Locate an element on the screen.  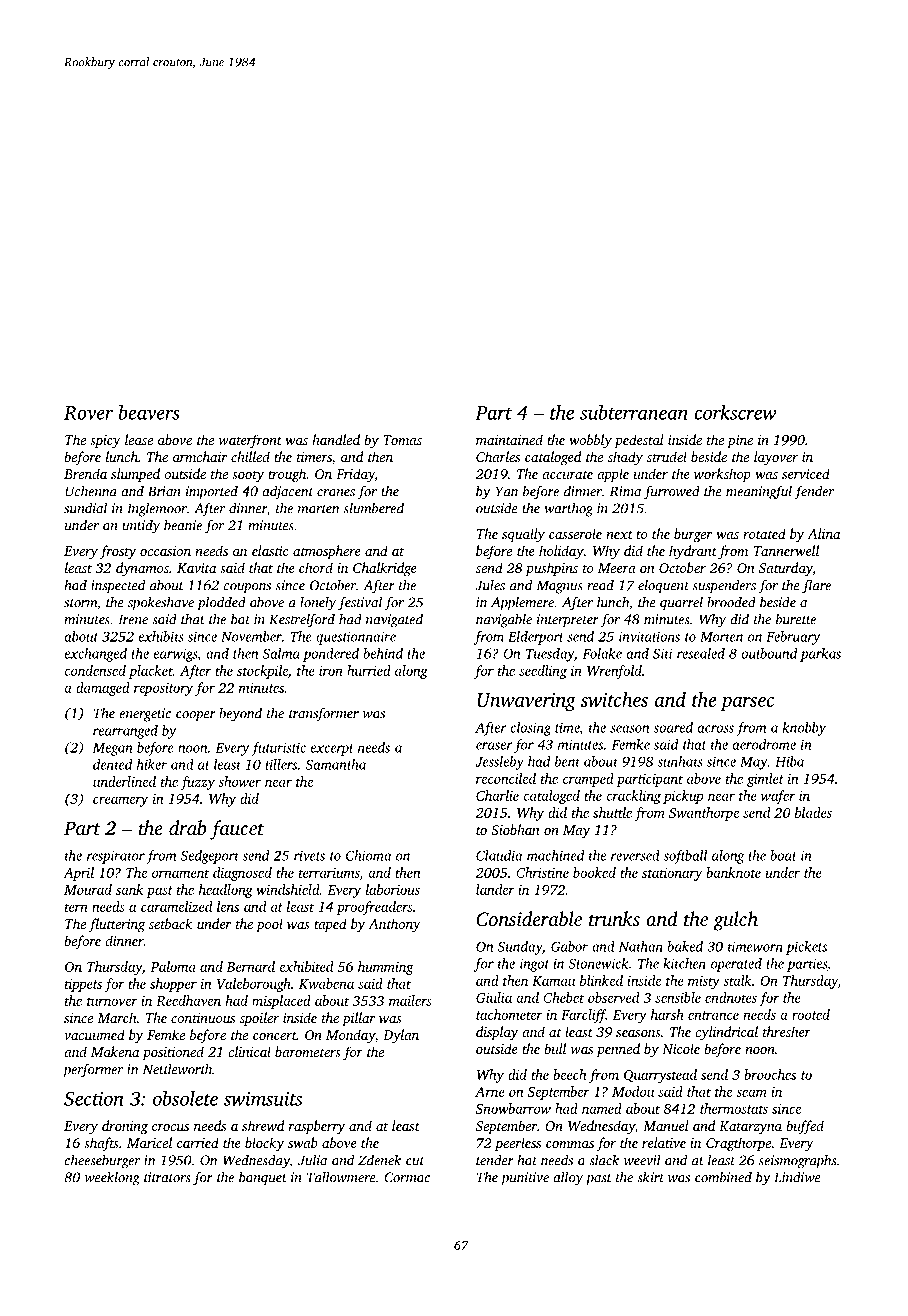
alloy is located at coordinates (568, 1178).
